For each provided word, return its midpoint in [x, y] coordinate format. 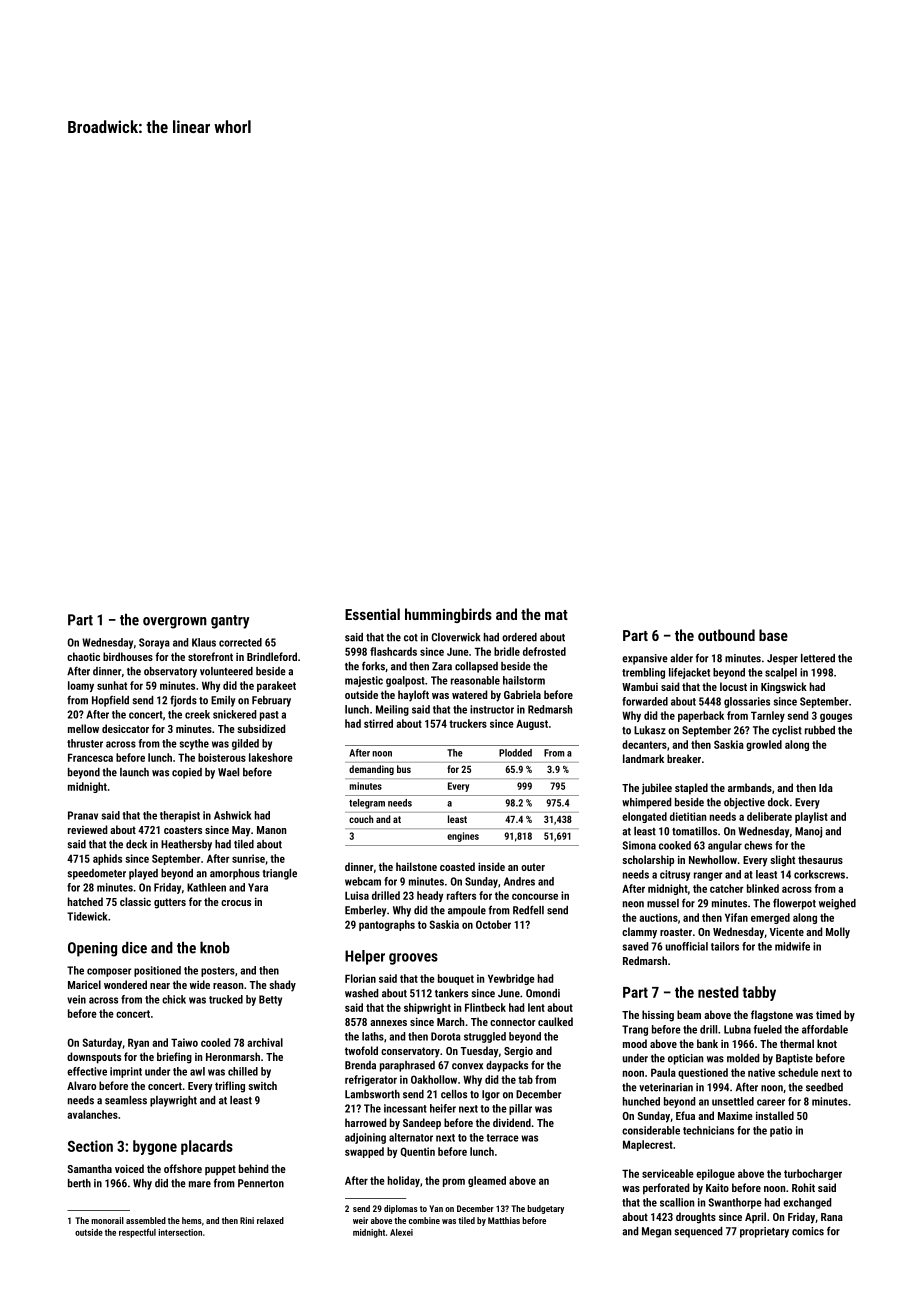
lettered [818, 658]
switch [262, 1085]
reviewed [87, 829]
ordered [519, 637]
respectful [137, 1233]
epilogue [715, 1174]
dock [778, 802]
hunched [641, 1101]
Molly [838, 933]
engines [463, 837]
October [493, 924]
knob [215, 948]
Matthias [504, 1220]
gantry [230, 622]
